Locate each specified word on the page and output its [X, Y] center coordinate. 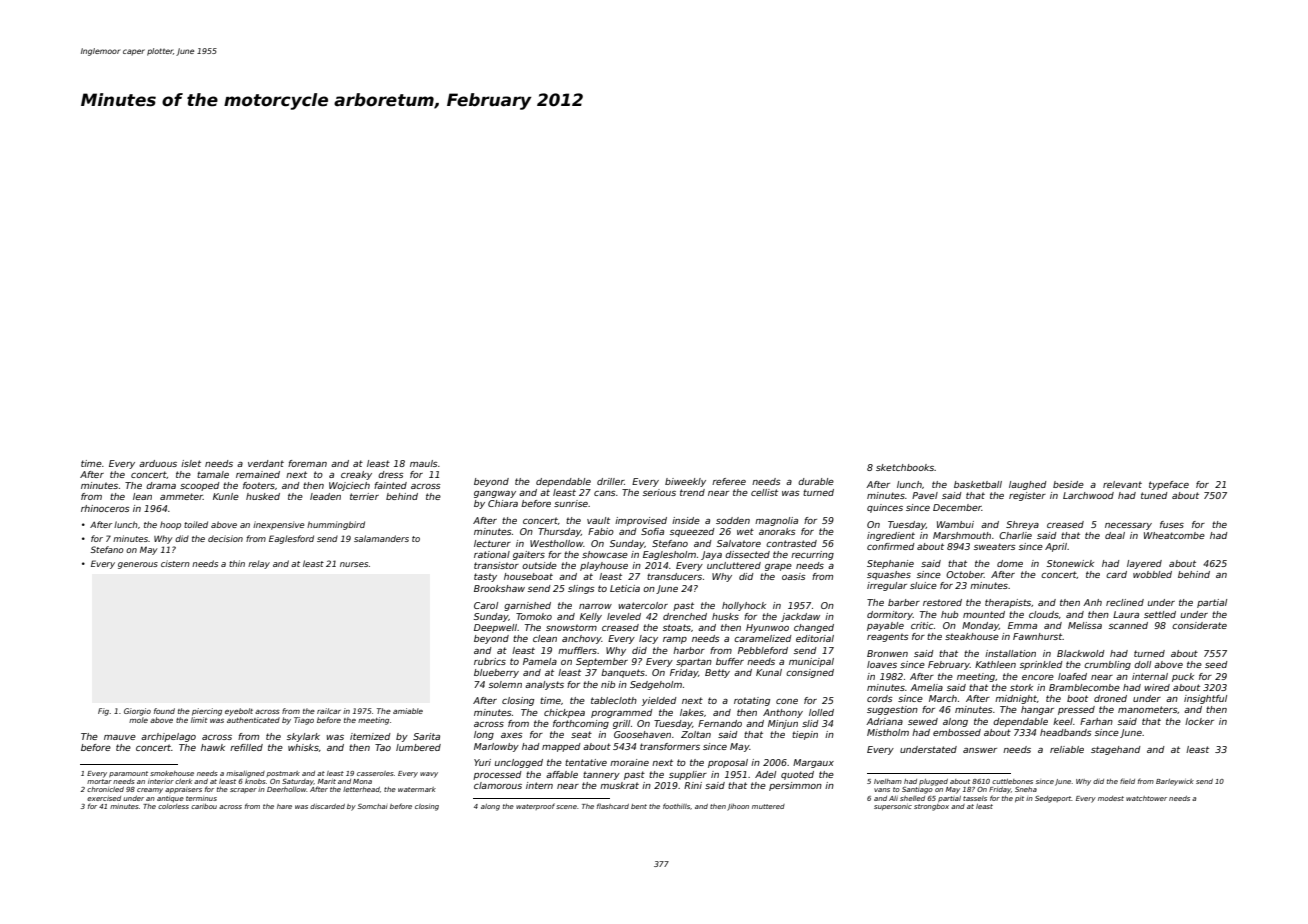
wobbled [1152, 574]
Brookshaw [499, 588]
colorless [173, 806]
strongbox [931, 807]
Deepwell [495, 628]
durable [816, 481]
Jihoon [738, 807]
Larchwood [1088, 495]
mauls [423, 463]
